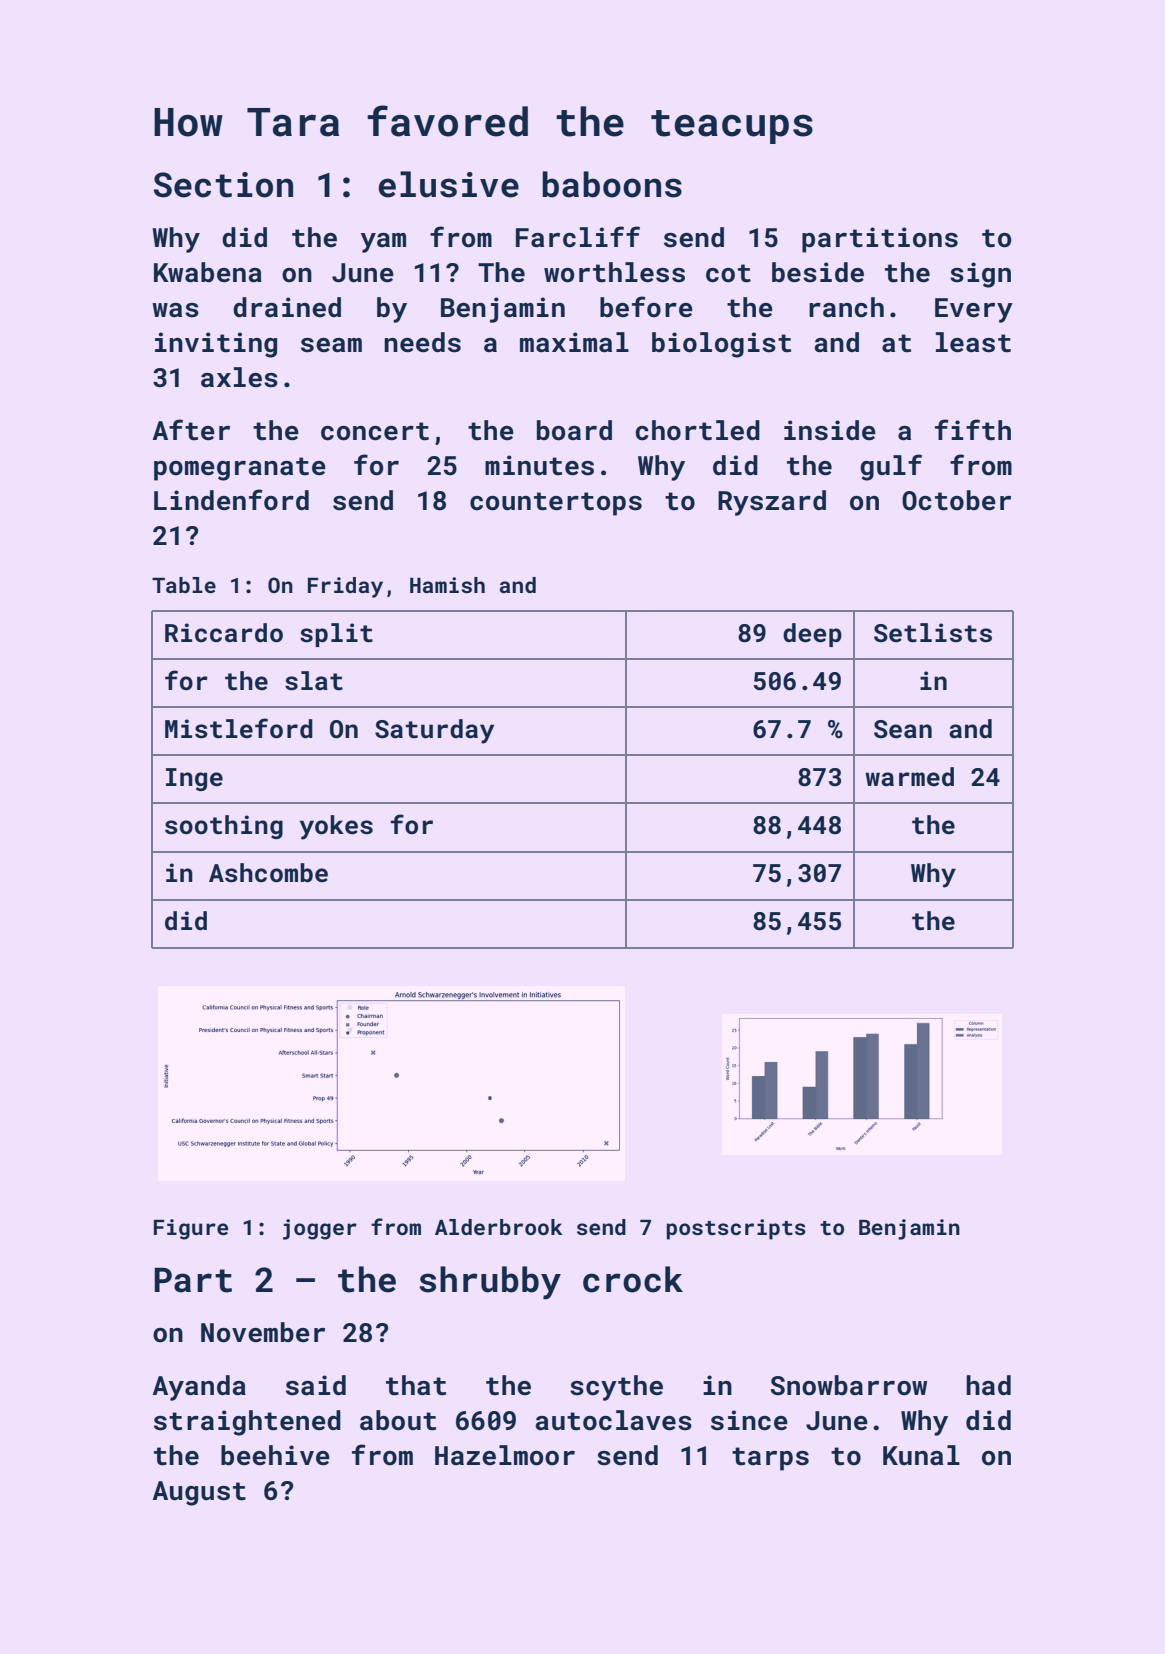 The height and width of the document is (1654, 1165). I want to click on fifth, so click(973, 430).
